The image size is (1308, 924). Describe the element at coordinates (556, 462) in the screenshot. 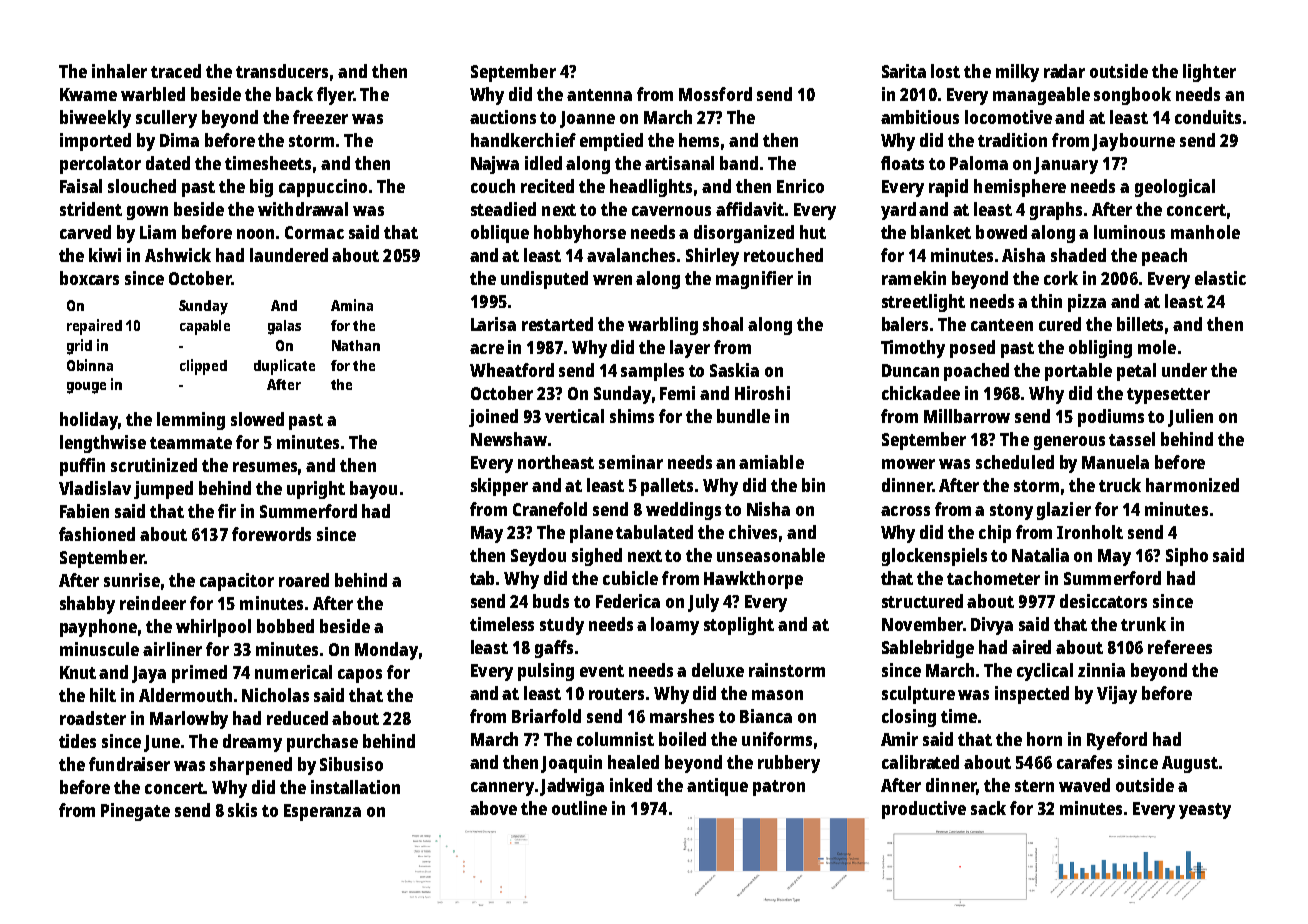

I see `northeast` at that location.
